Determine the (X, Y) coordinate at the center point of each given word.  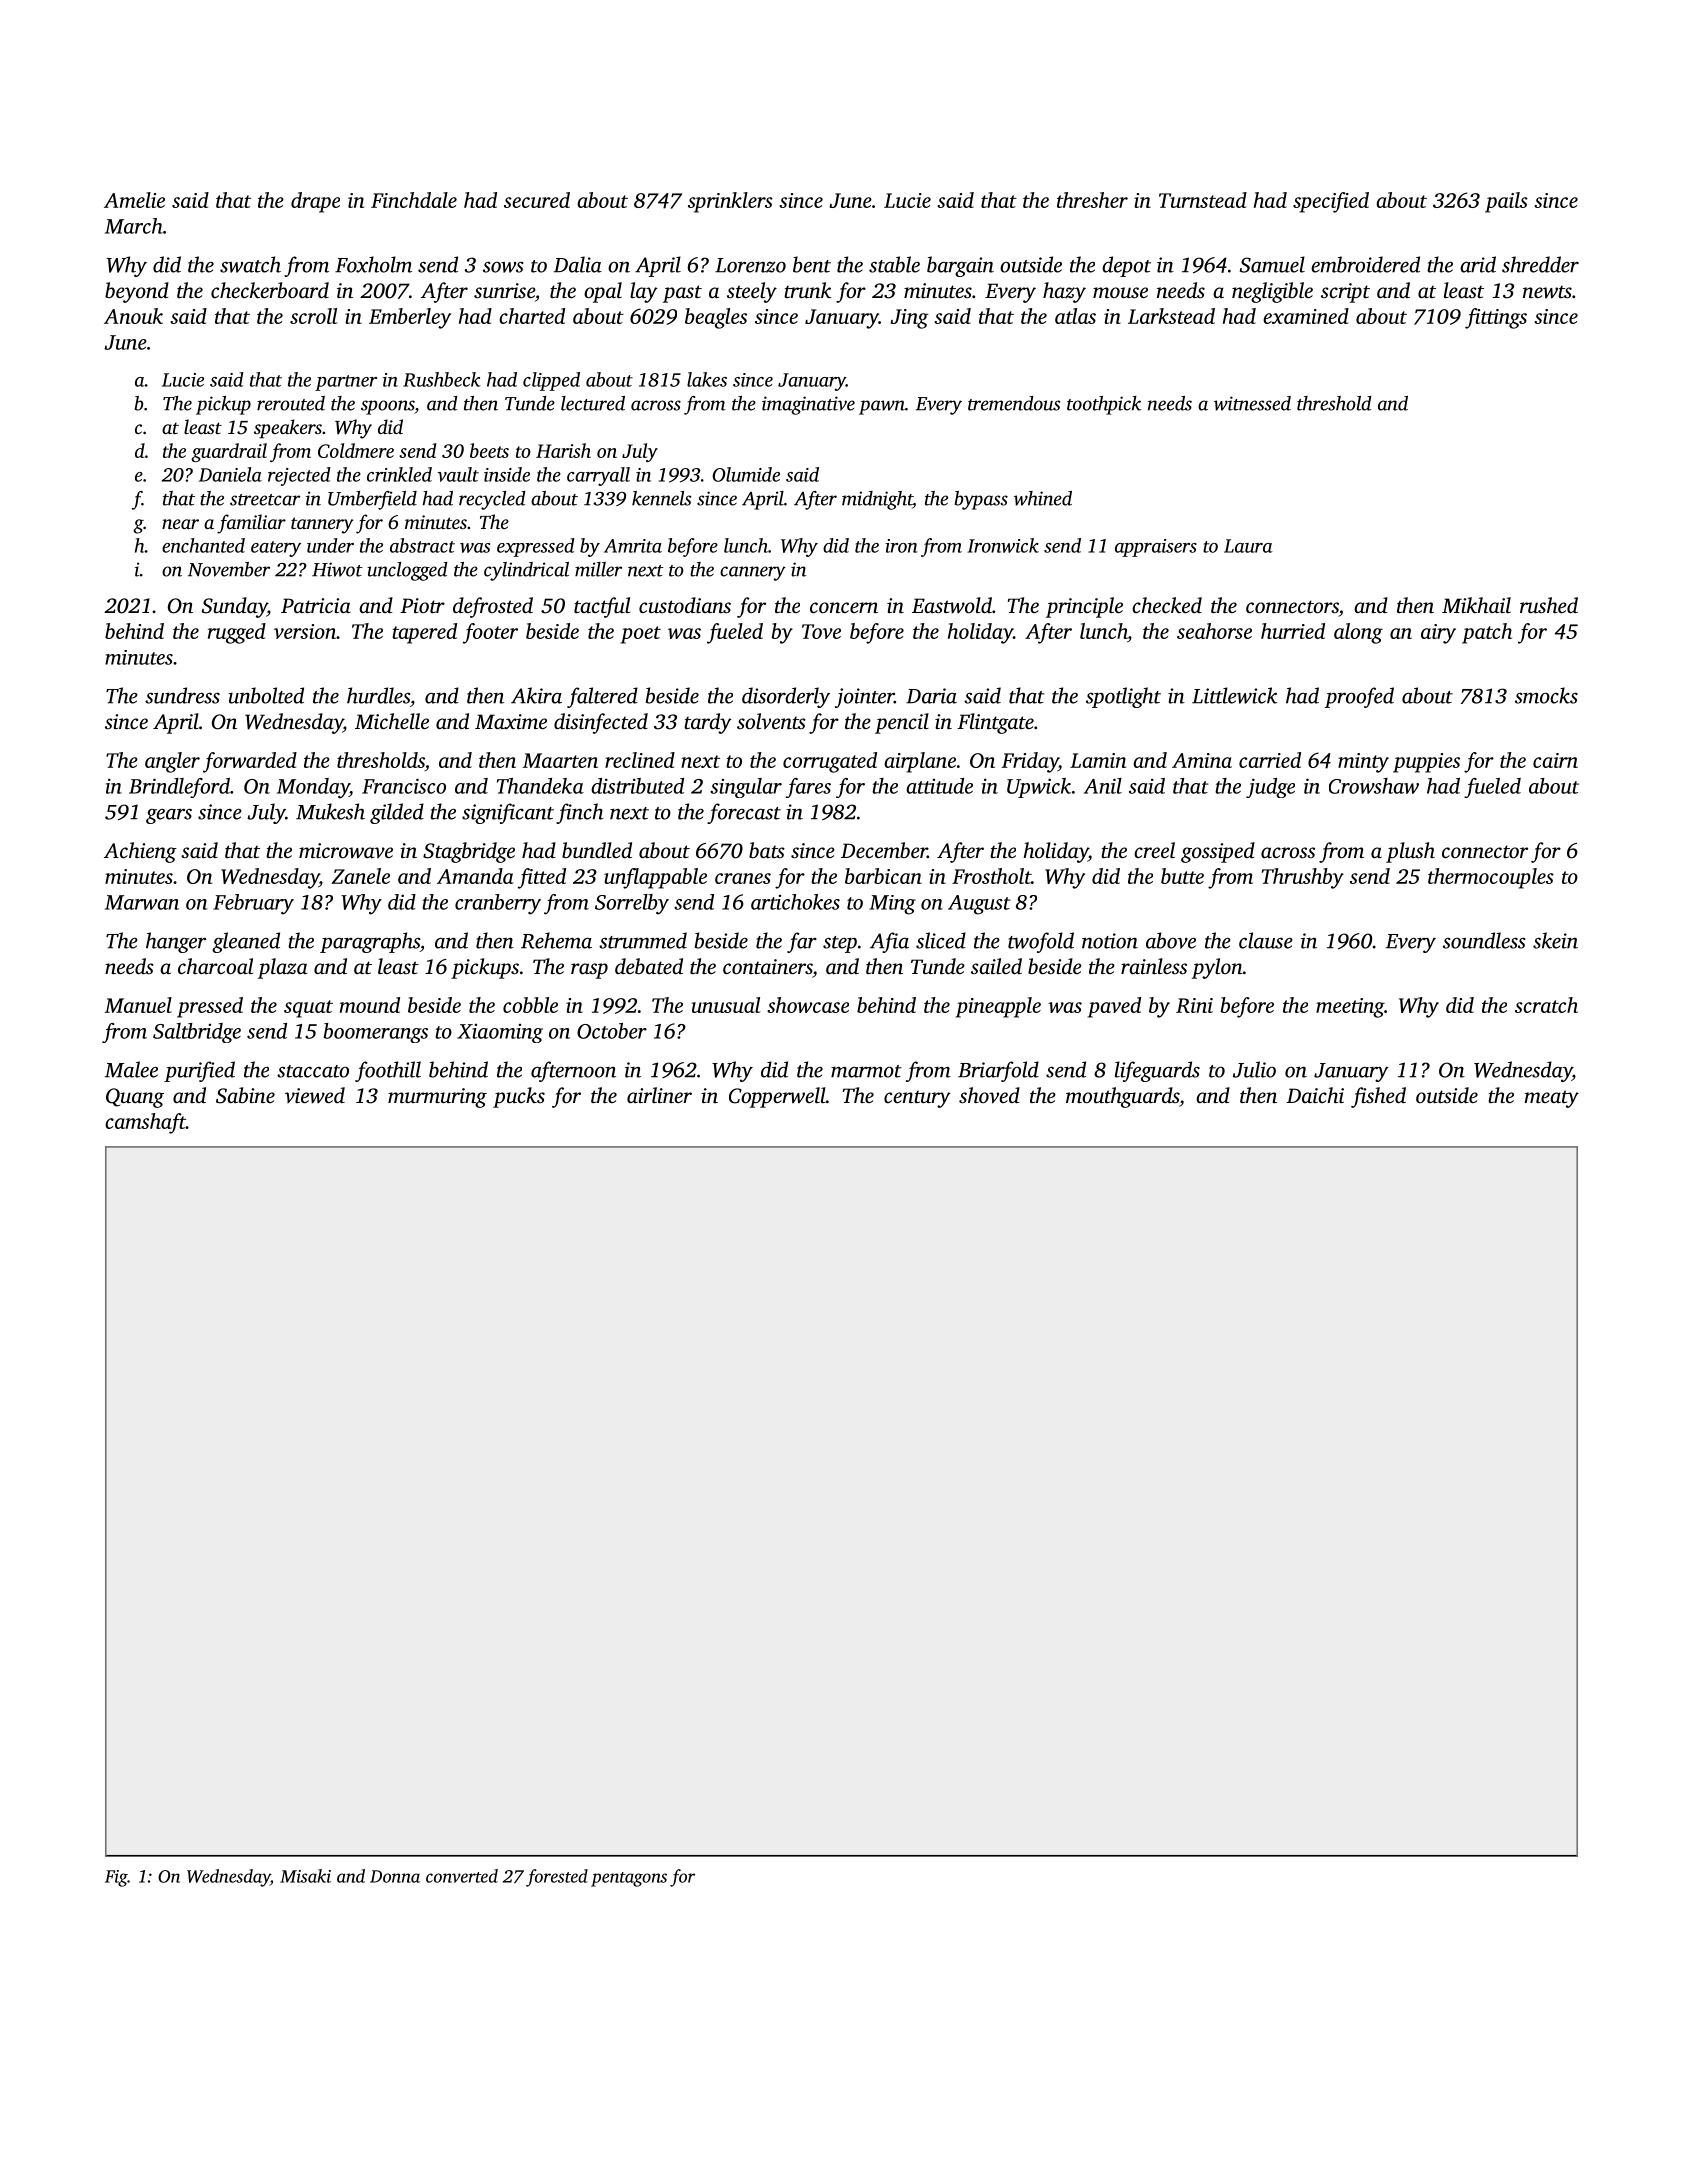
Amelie (134, 200)
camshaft (145, 1123)
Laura (1248, 546)
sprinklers (730, 202)
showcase (808, 1005)
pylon (1217, 968)
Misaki (305, 1876)
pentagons (629, 1879)
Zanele (360, 876)
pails (1506, 202)
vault (458, 474)
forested (557, 1878)
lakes (707, 379)
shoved (989, 1095)
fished (1378, 1097)
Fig (116, 1878)
